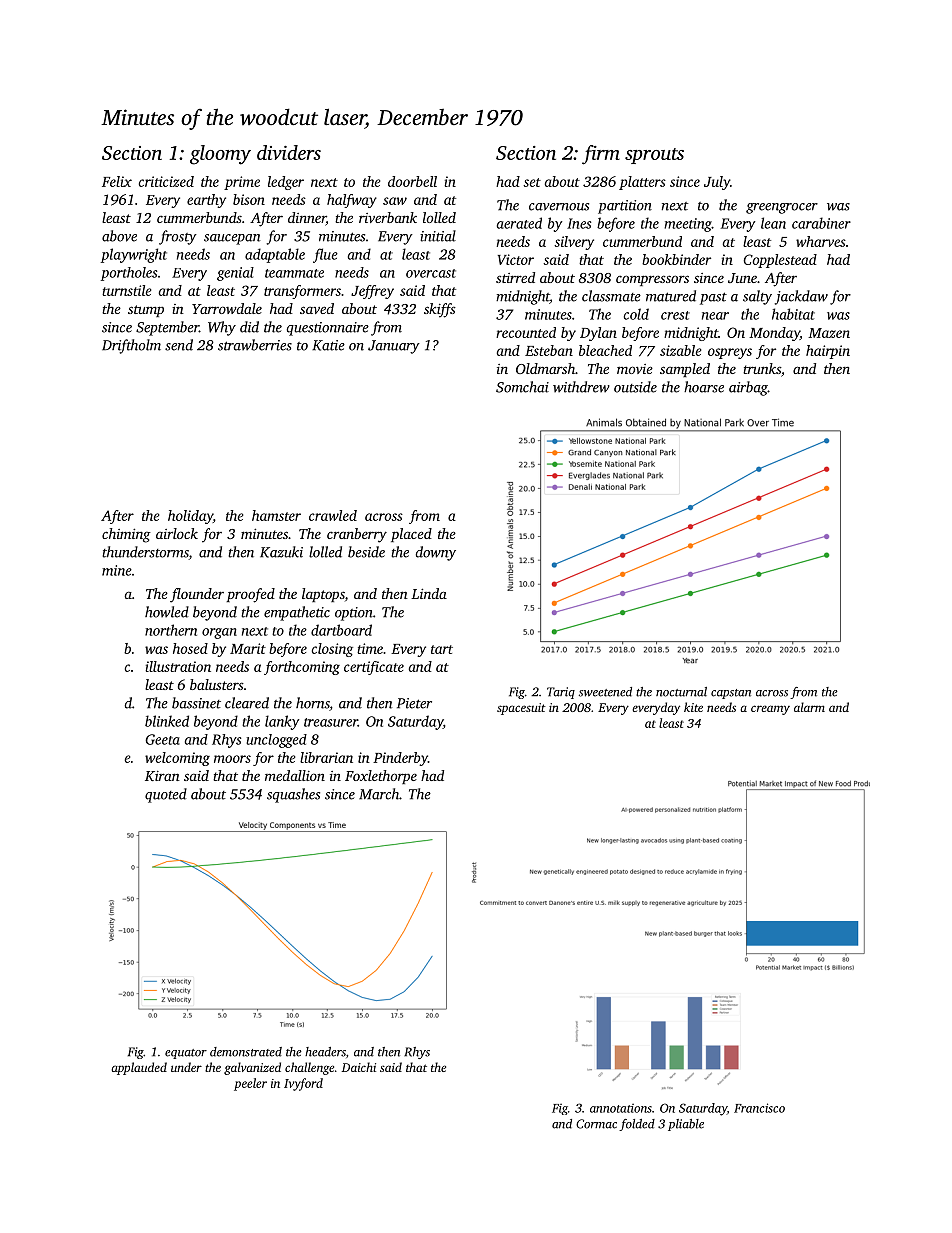 The width and height of the page is (952, 1233). I want to click on pliable, so click(686, 1125).
